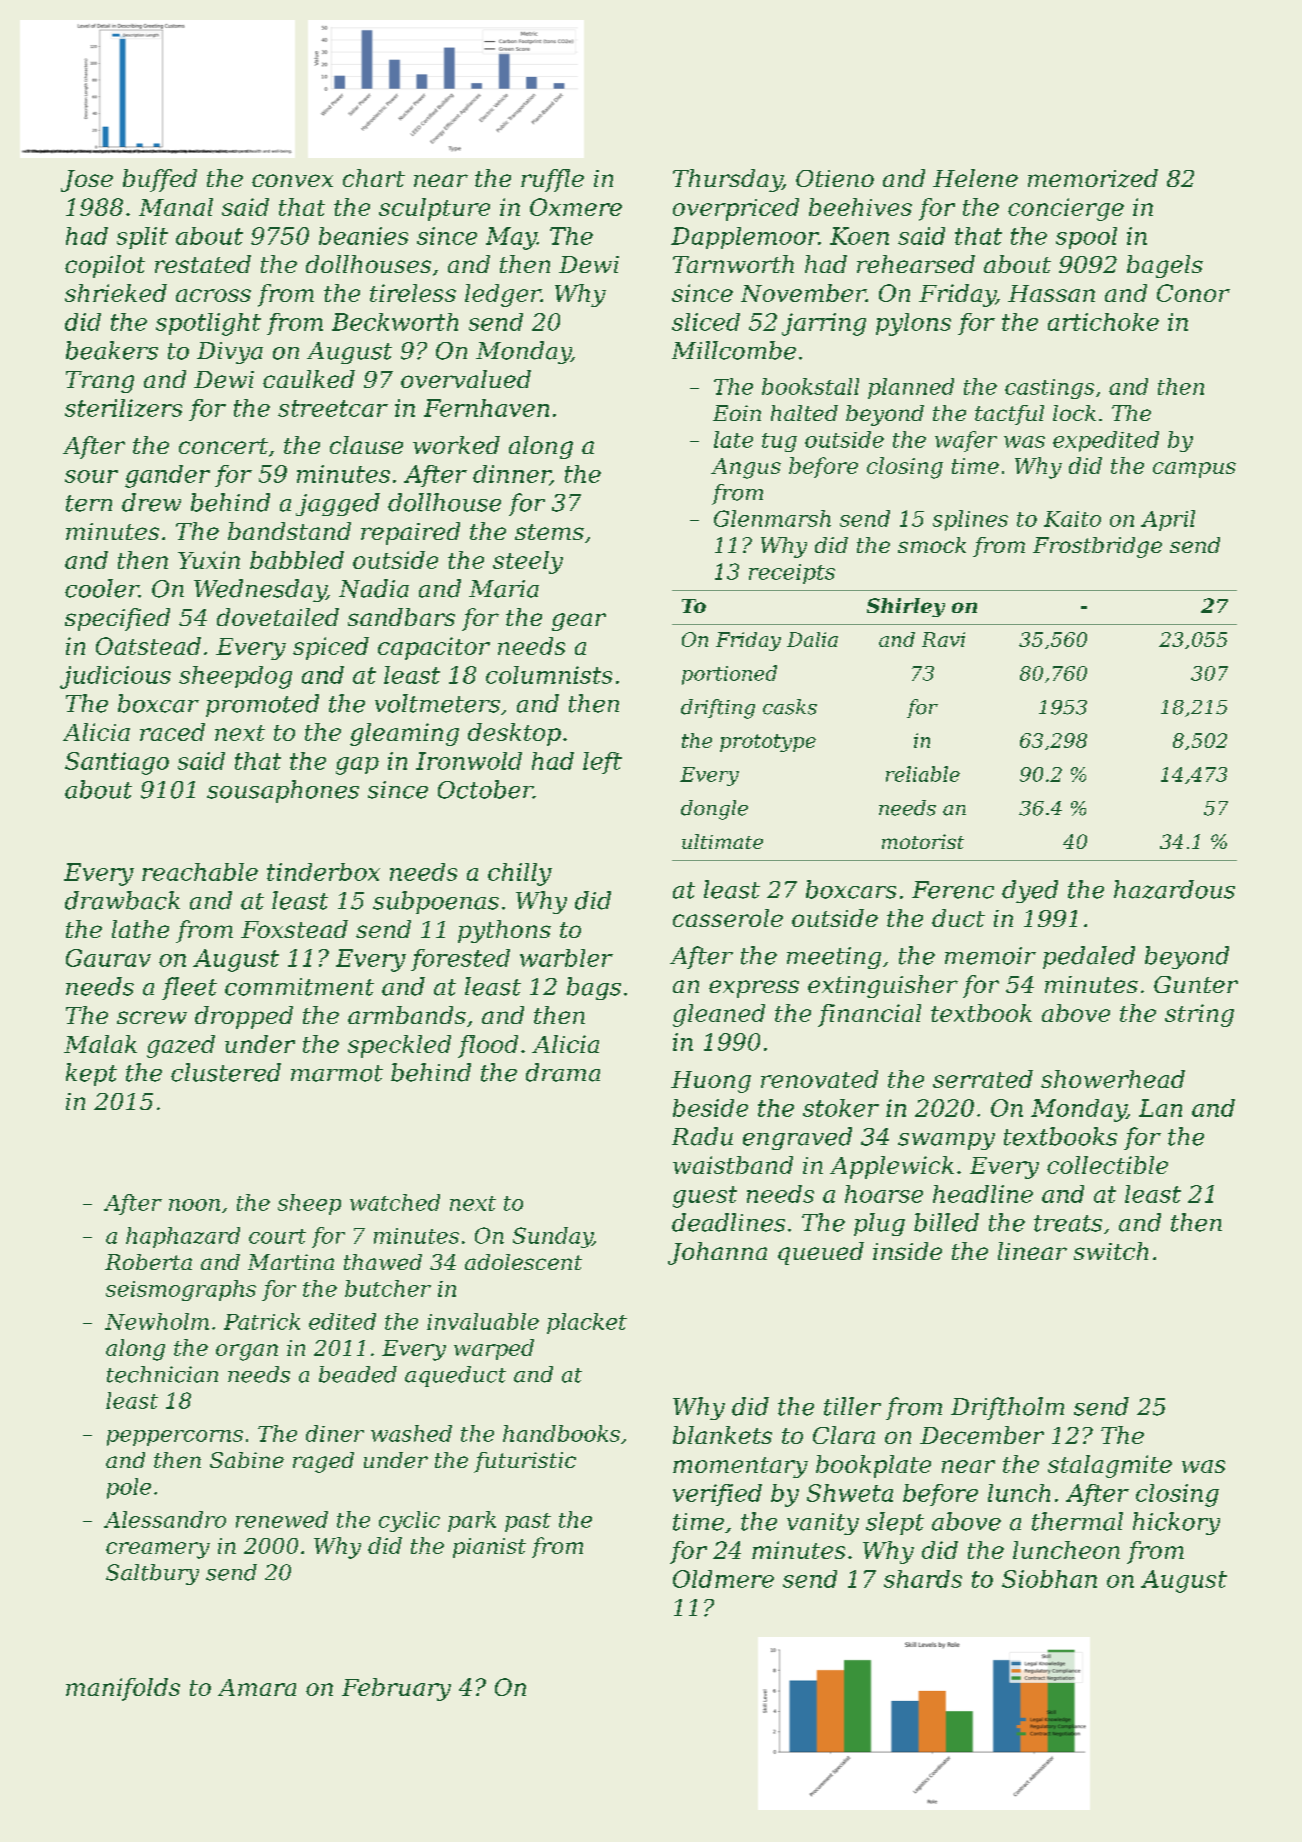  I want to click on buffed, so click(160, 180).
